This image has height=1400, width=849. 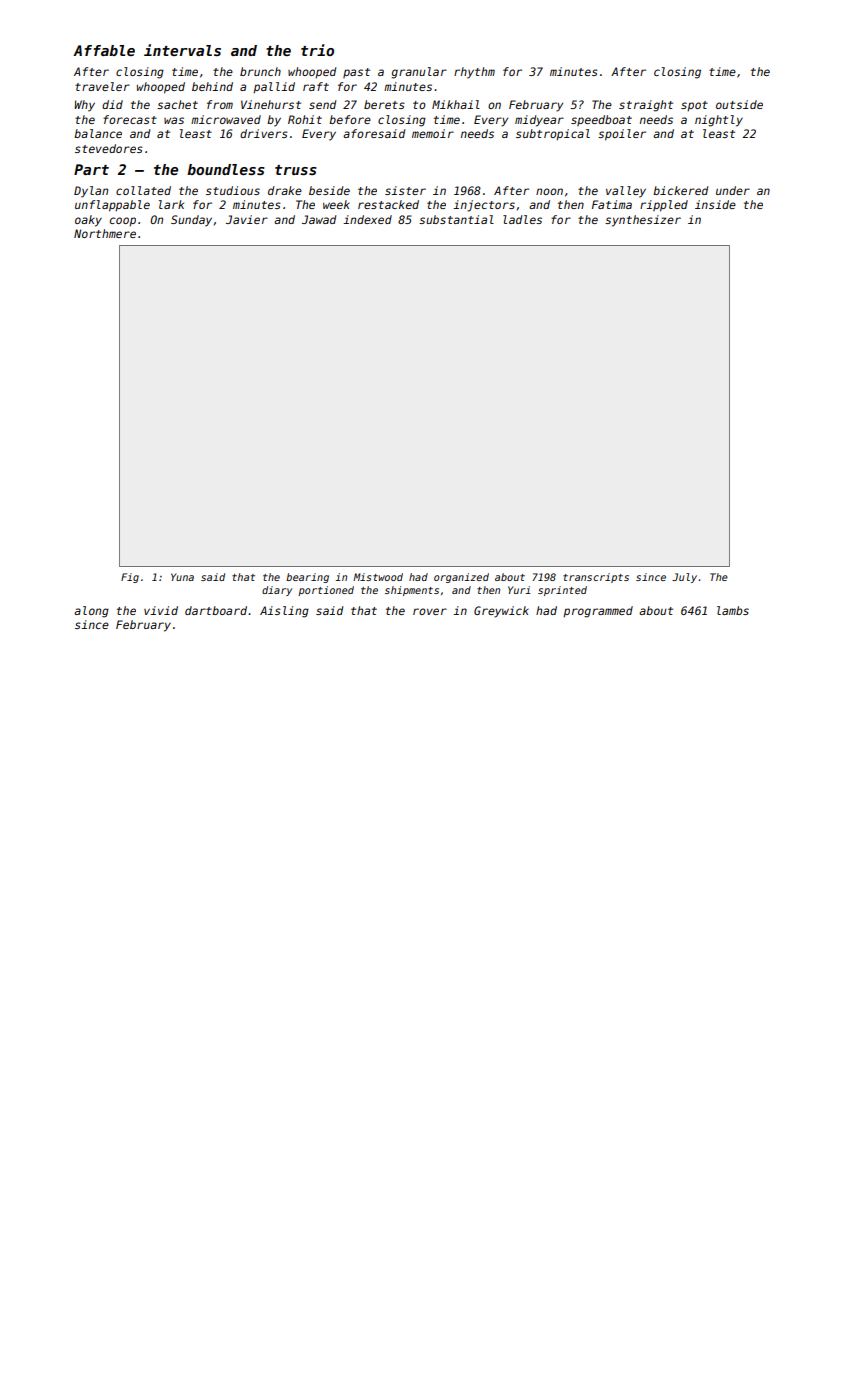 I want to click on organized, so click(x=461, y=578).
